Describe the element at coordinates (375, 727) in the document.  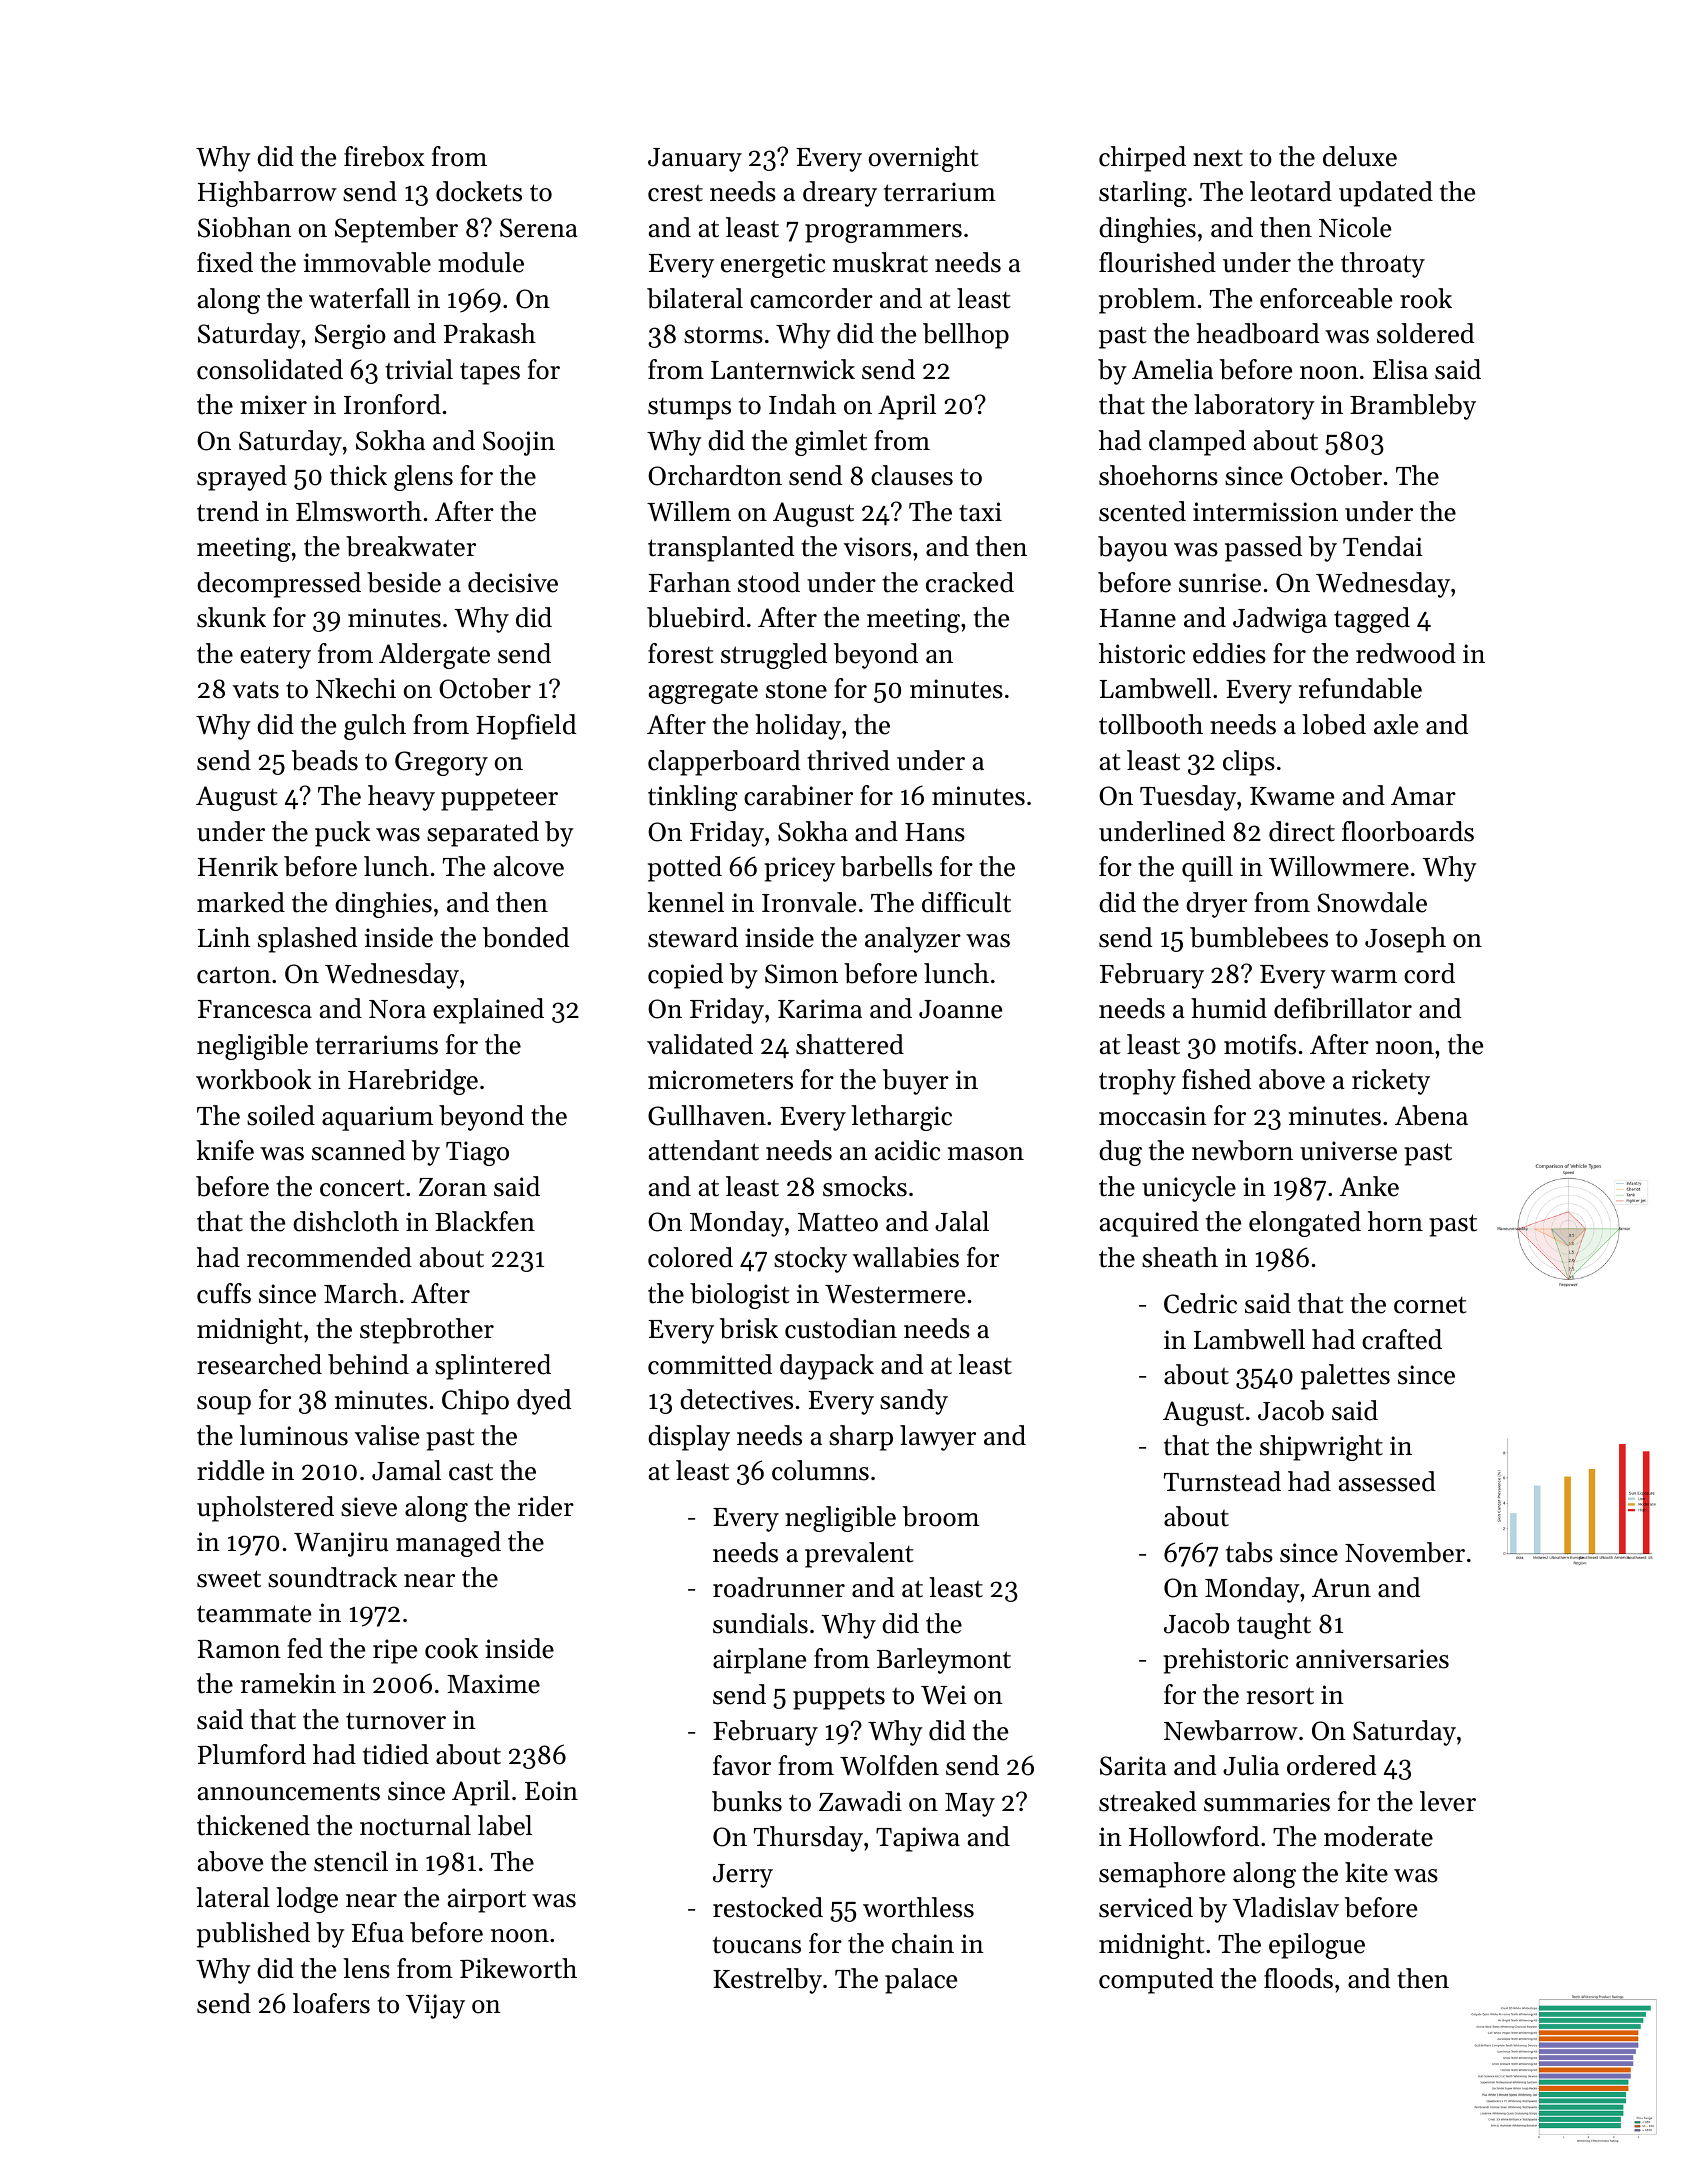
I see `gulch` at that location.
